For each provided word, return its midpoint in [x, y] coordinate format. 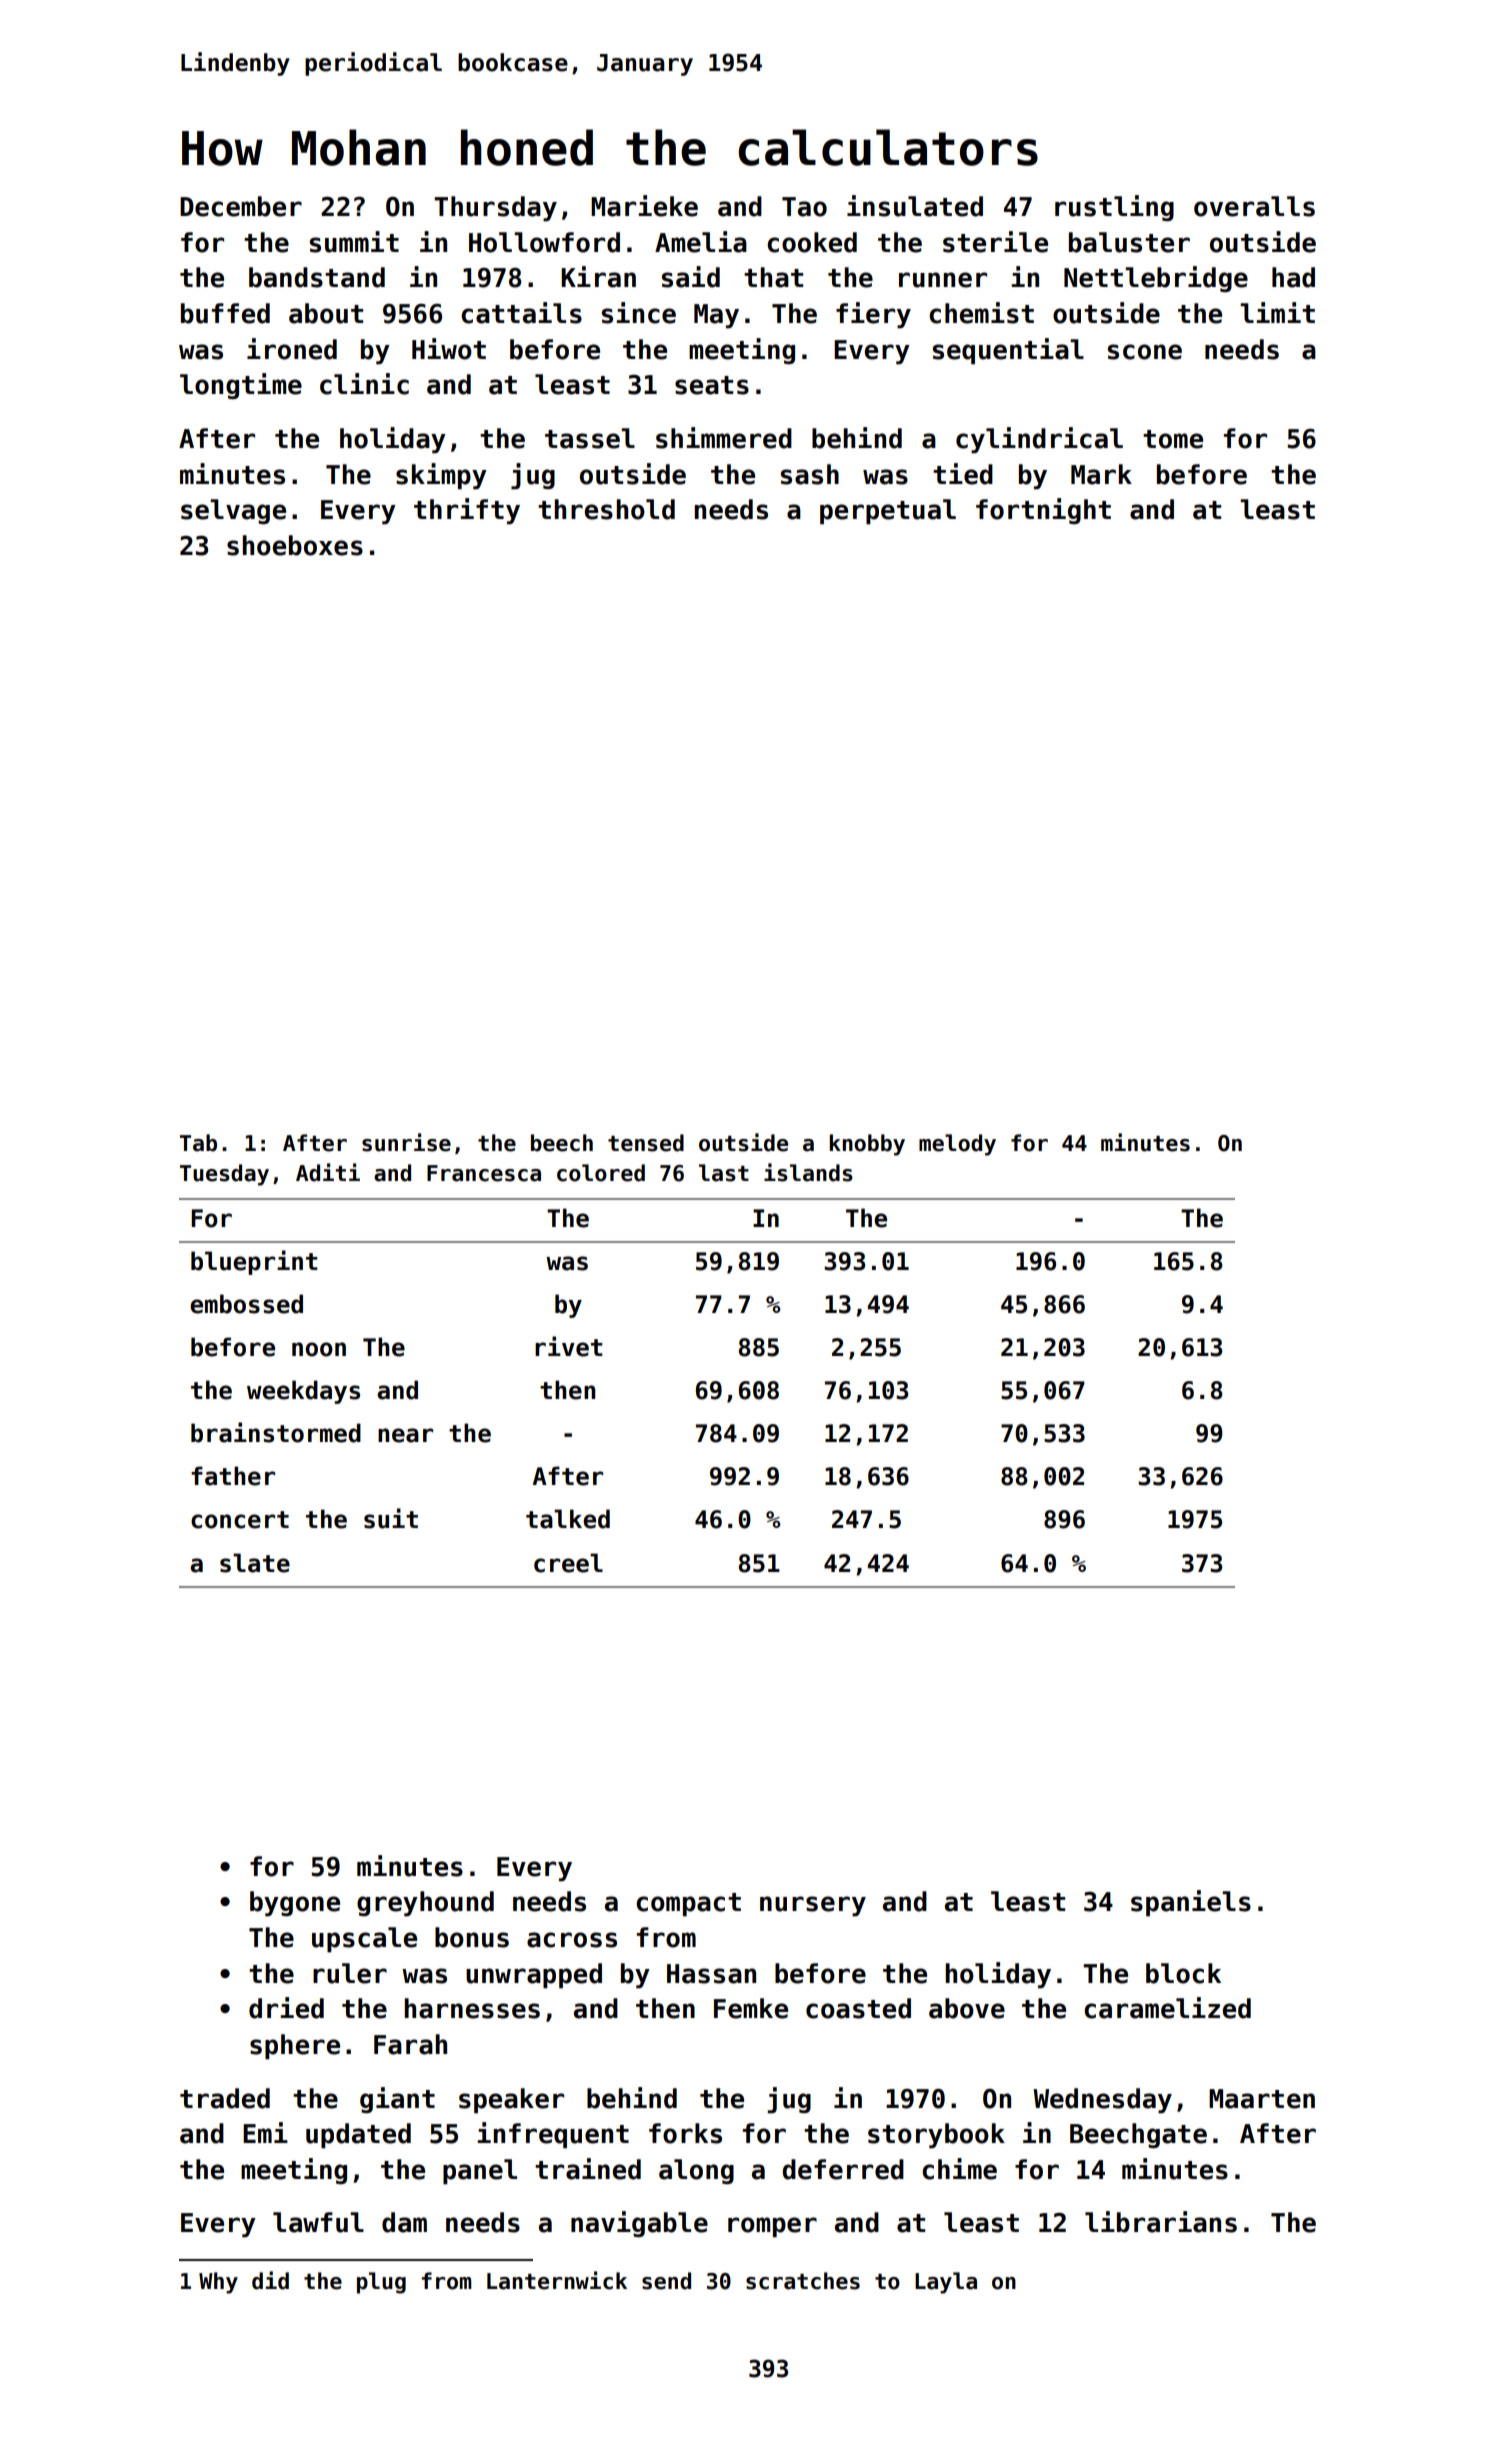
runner [943, 280]
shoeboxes [295, 545]
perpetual [888, 512]
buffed [225, 313]
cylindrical [1039, 440]
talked [568, 1519]
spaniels [1191, 1903]
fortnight [1043, 511]
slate [255, 1563]
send [666, 2281]
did [270, 2280]
